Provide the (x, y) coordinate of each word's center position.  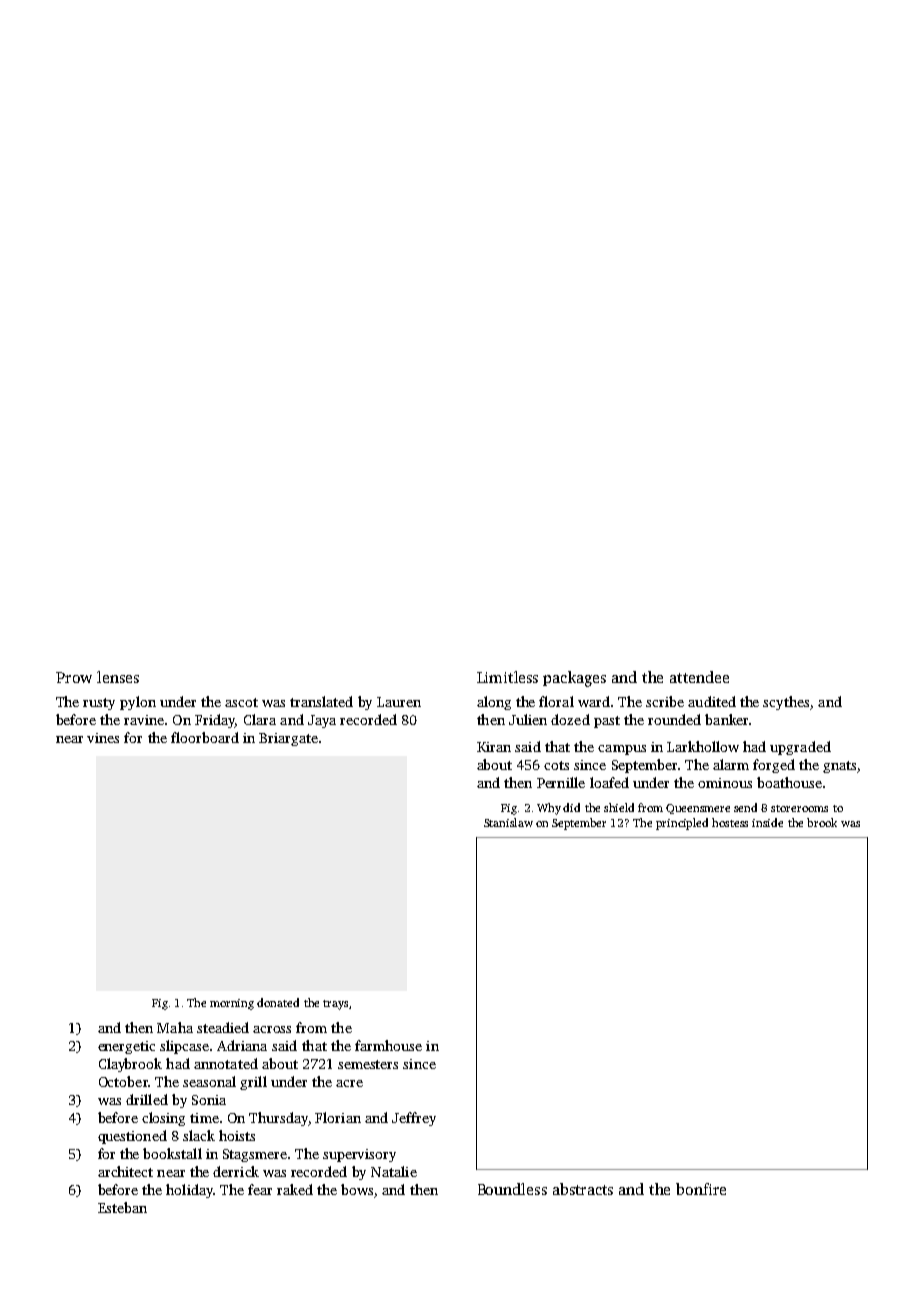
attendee (699, 677)
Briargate (288, 739)
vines (103, 738)
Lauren (399, 702)
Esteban (122, 1207)
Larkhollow (703, 746)
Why (549, 809)
